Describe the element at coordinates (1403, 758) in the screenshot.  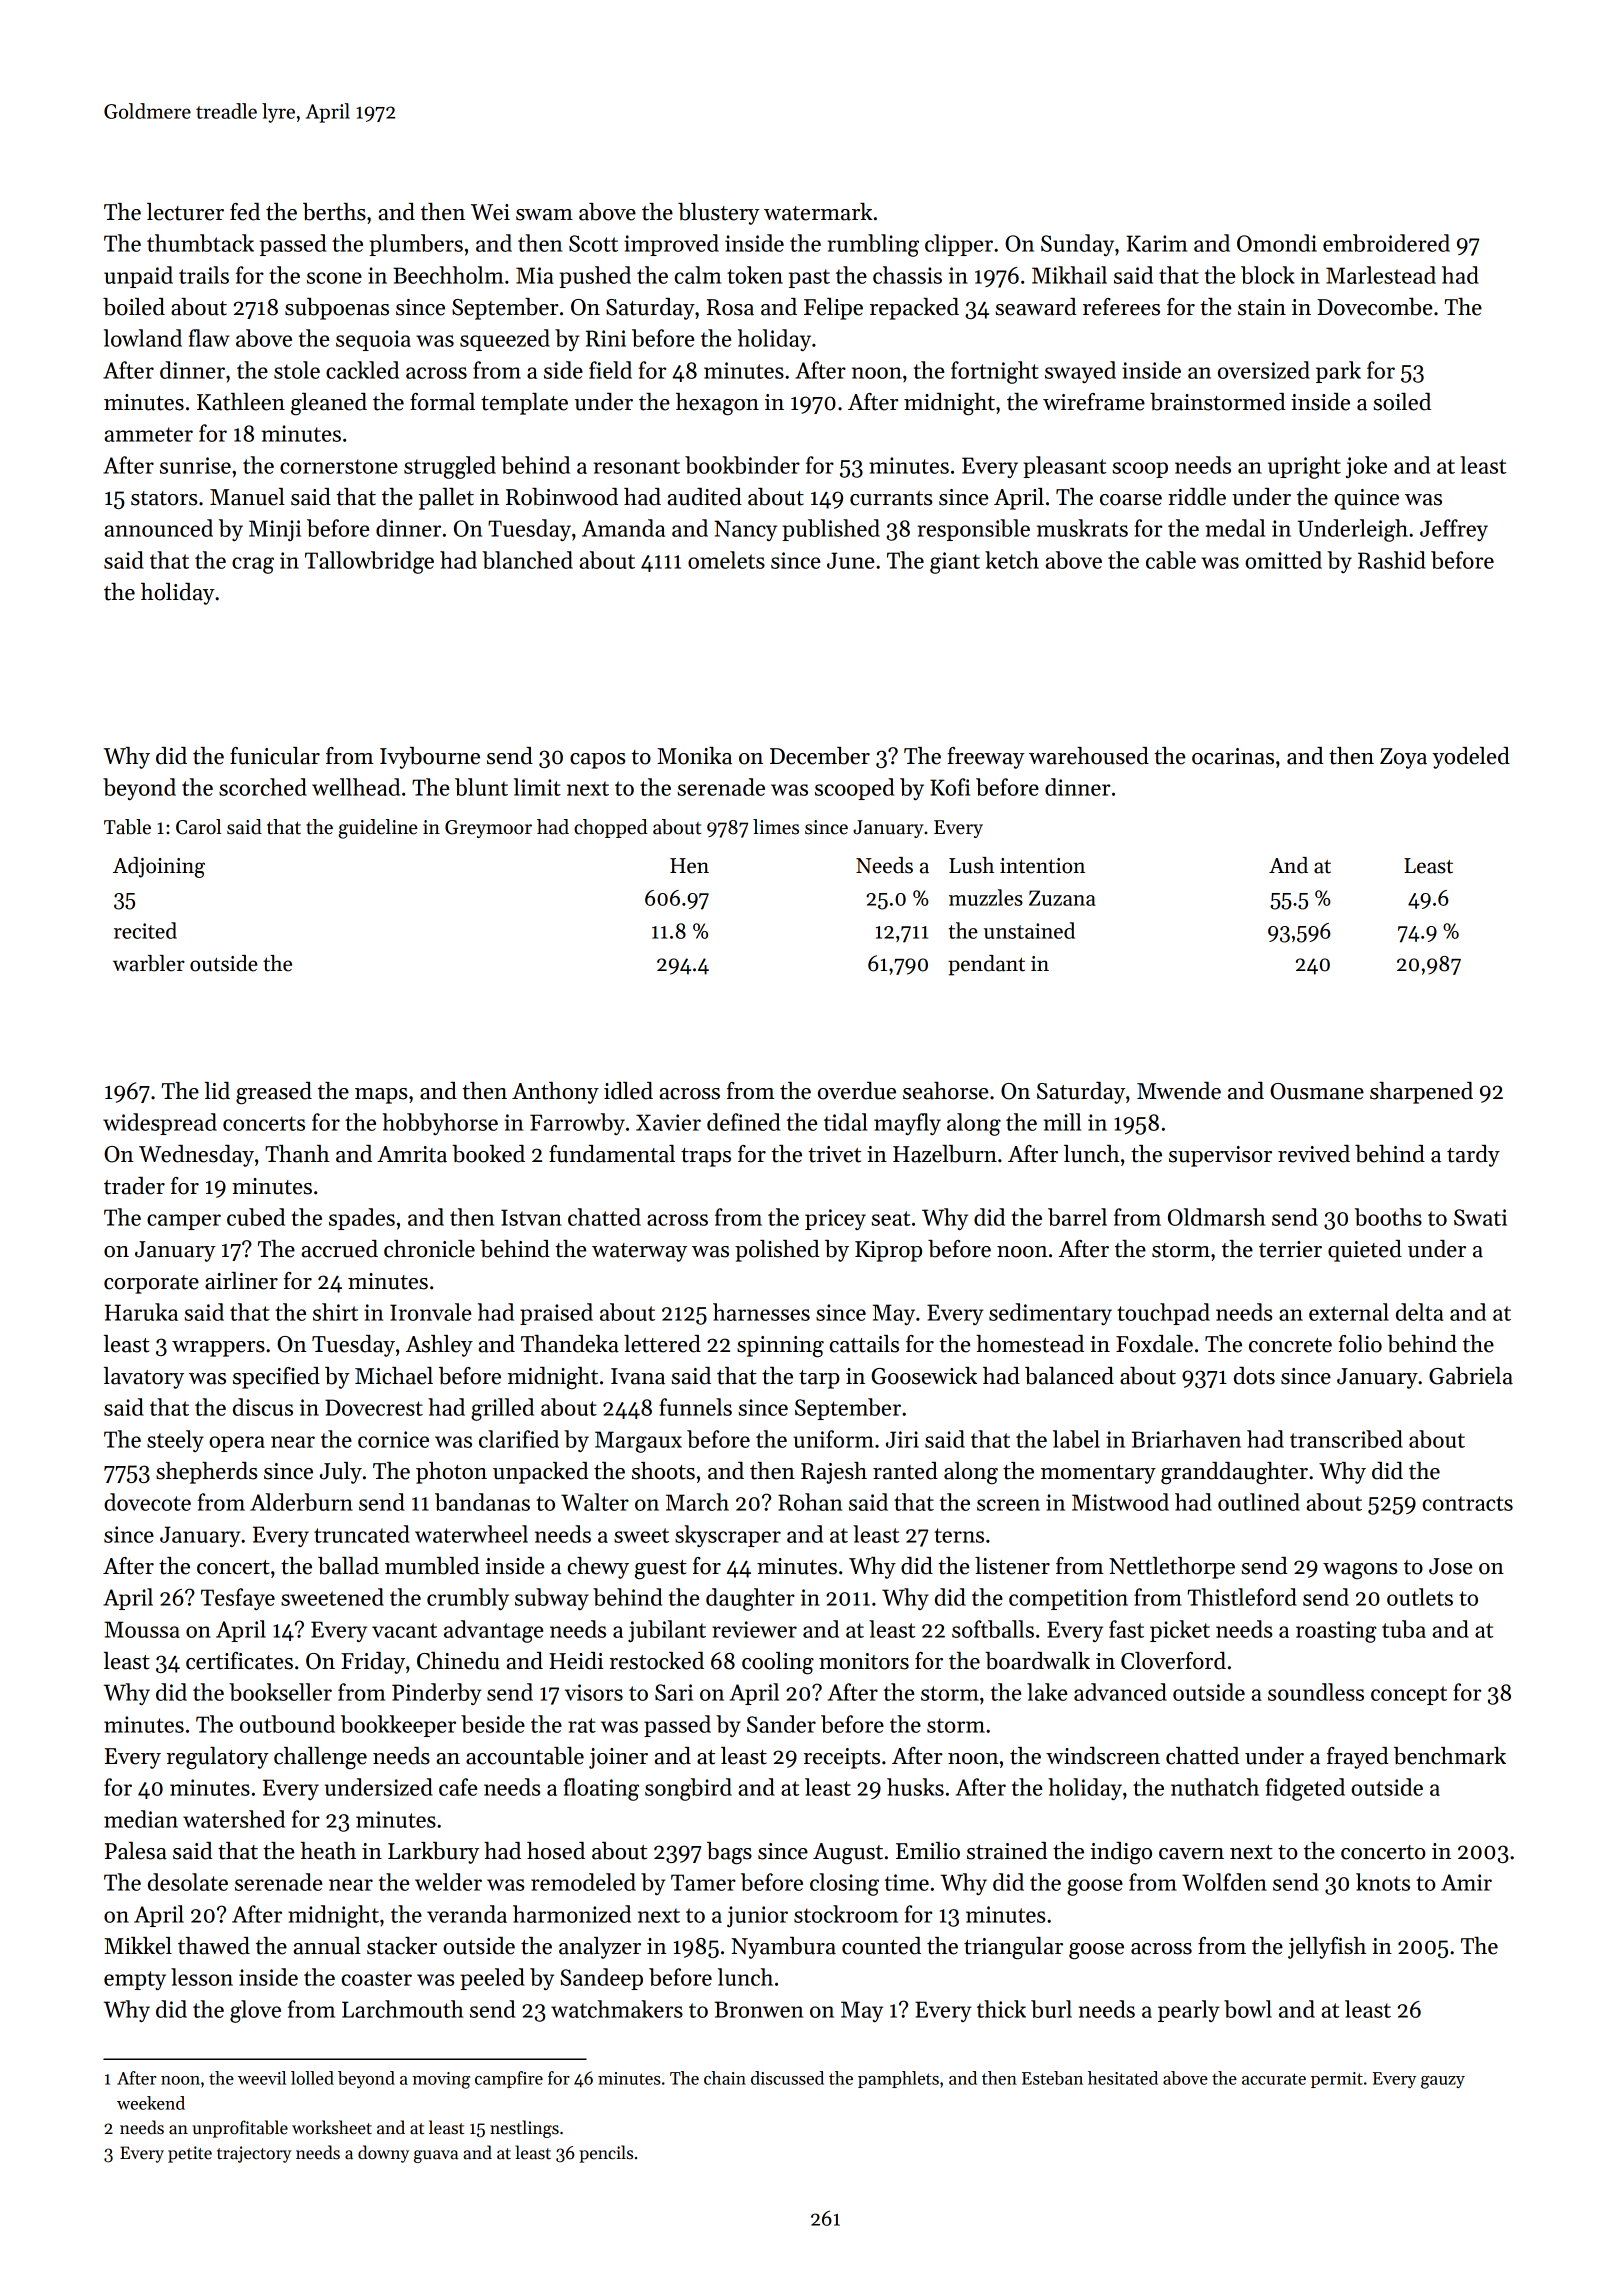
I see `Zoya` at that location.
